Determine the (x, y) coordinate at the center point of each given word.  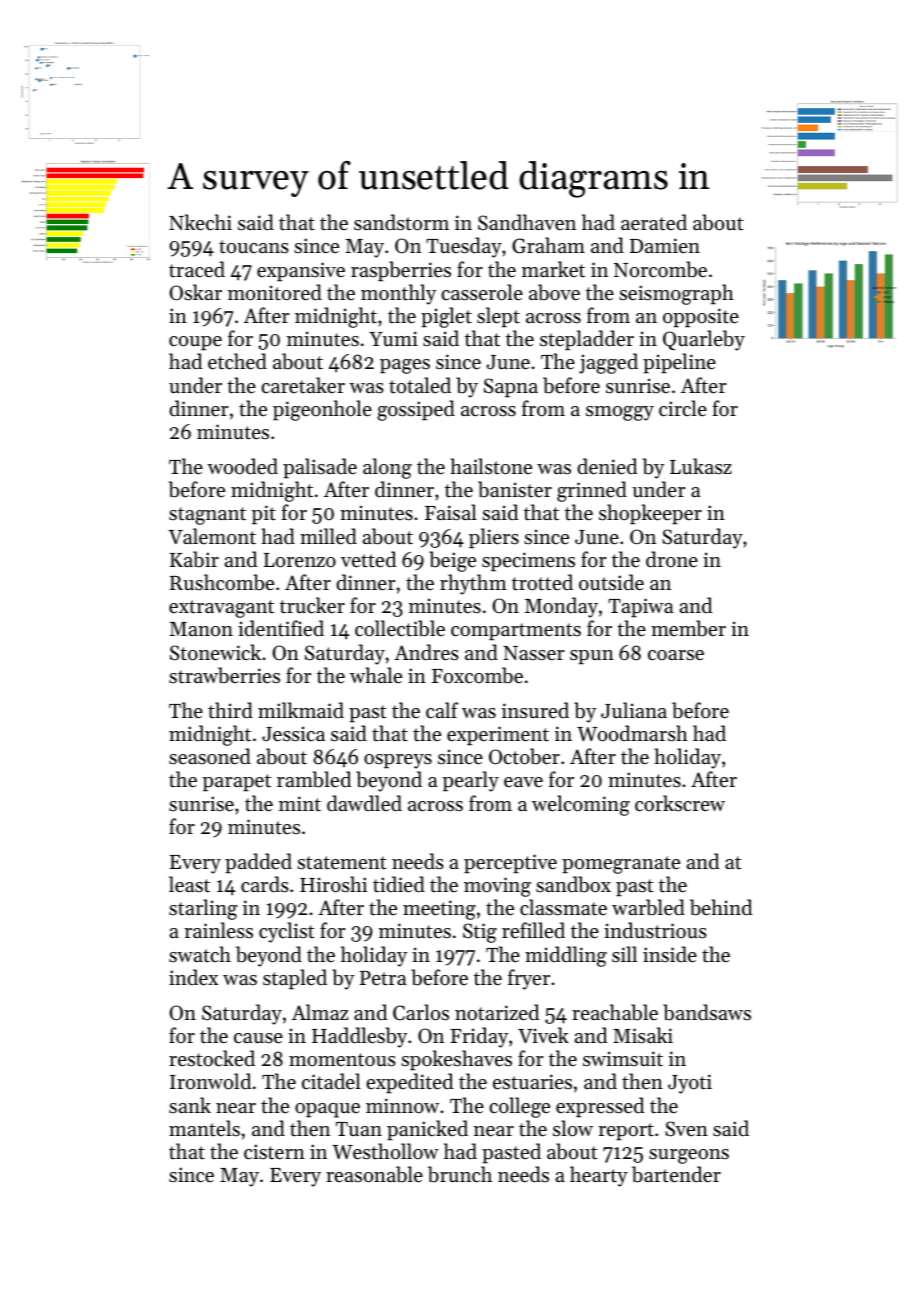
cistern (274, 1152)
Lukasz (701, 466)
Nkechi (200, 222)
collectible (400, 628)
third (230, 710)
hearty (599, 1176)
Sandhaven (527, 222)
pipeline (679, 363)
